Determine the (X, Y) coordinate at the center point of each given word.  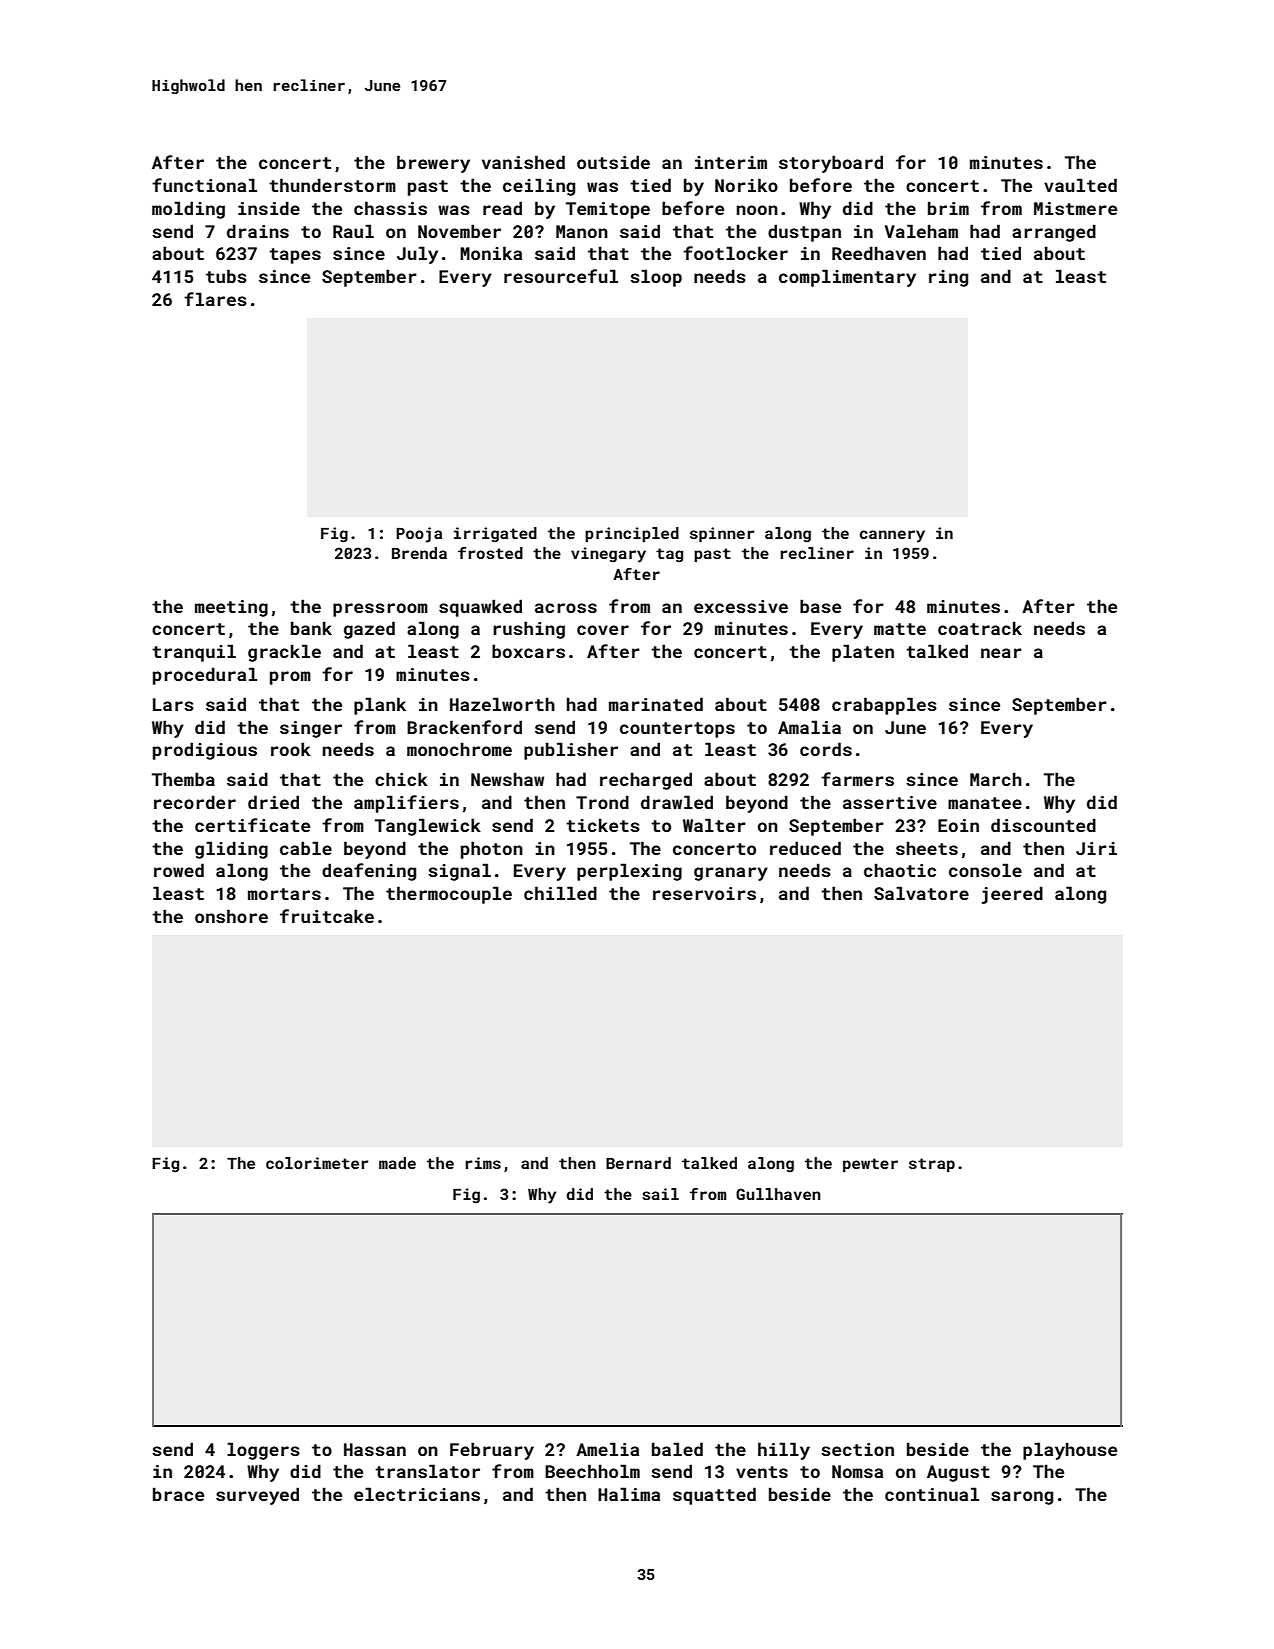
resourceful (561, 276)
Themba (183, 779)
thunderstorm (332, 185)
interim (731, 162)
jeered (1012, 895)
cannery (892, 536)
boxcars (528, 651)
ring (948, 278)
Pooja (419, 535)
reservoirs (704, 893)
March (996, 779)
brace (178, 1494)
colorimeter (317, 1163)
